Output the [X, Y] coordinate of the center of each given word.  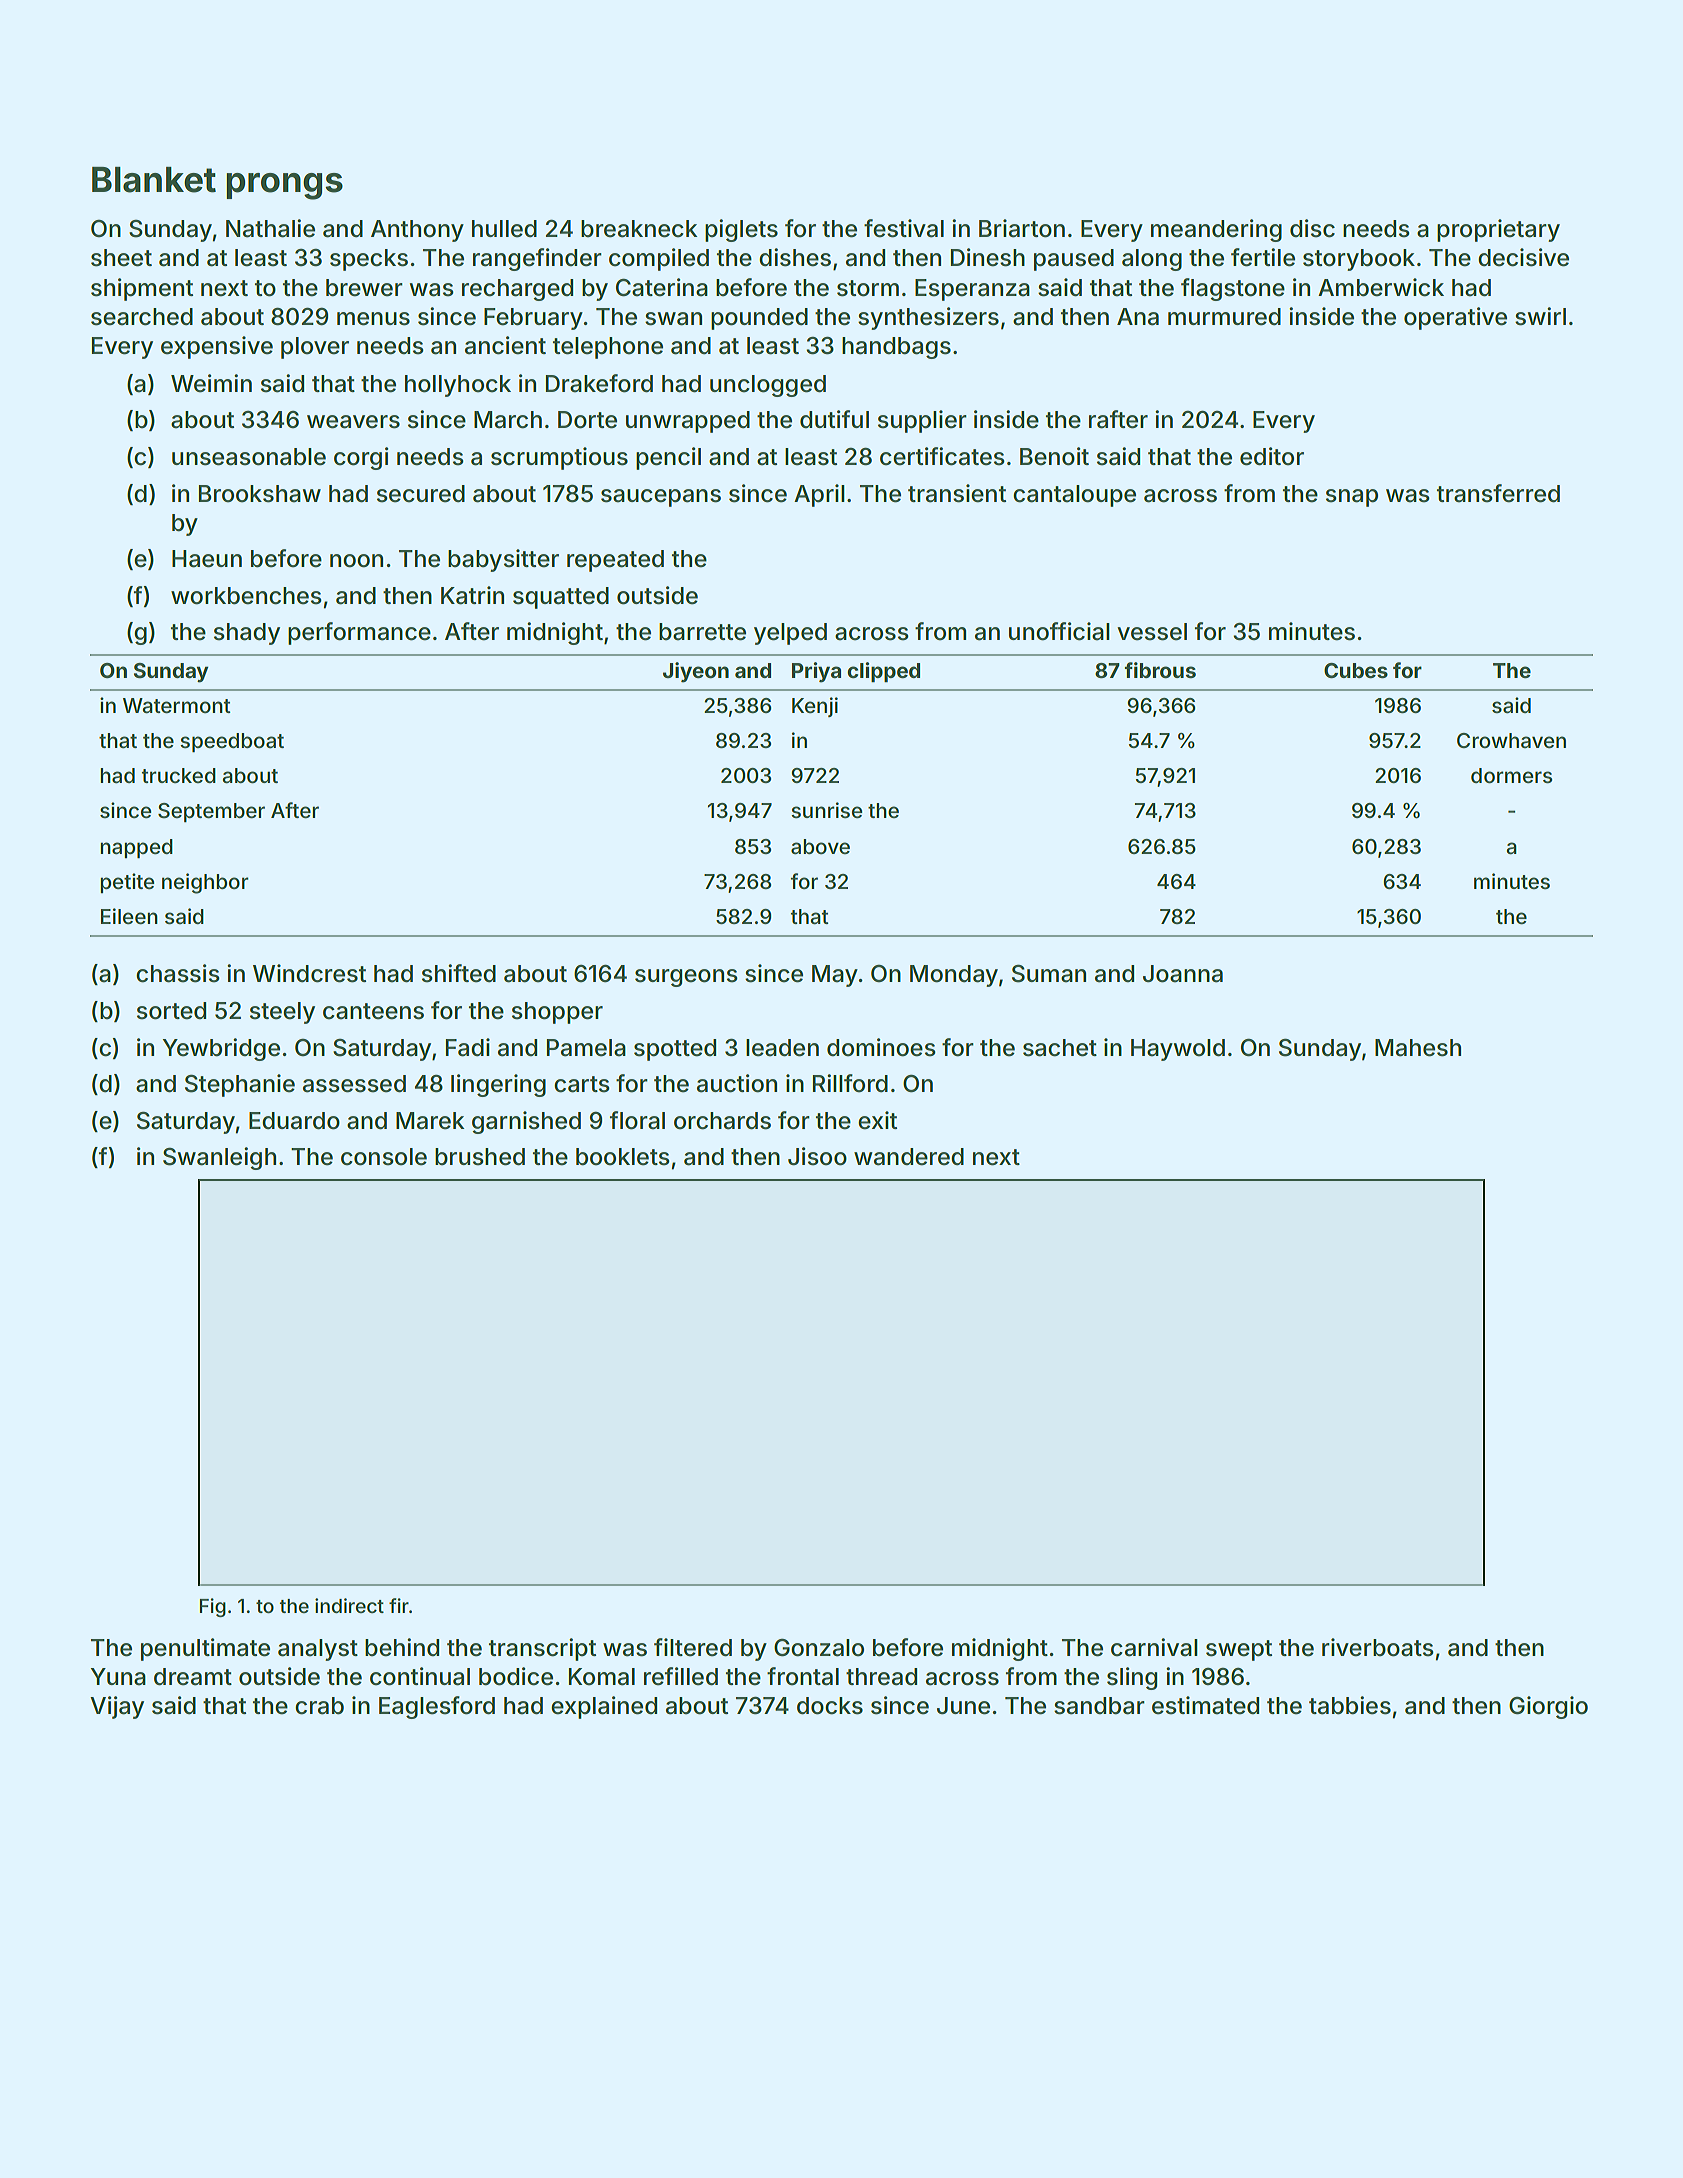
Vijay [117, 1707]
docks [830, 1706]
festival [904, 228]
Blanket [154, 180]
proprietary [1498, 230]
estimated [1205, 1705]
